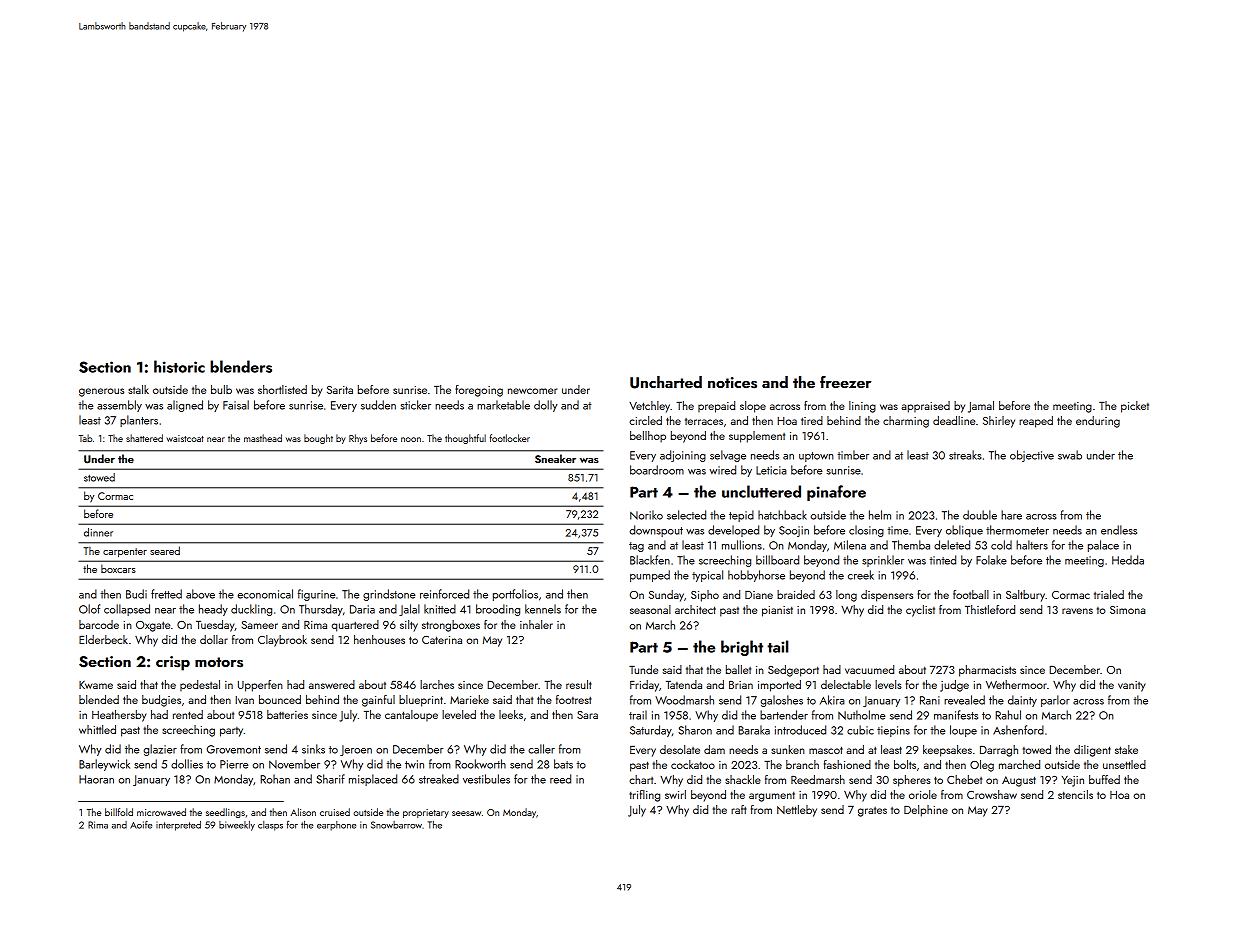 The height and width of the screenshot is (952, 1233). What do you see at coordinates (119, 812) in the screenshot?
I see `billfold` at bounding box center [119, 812].
